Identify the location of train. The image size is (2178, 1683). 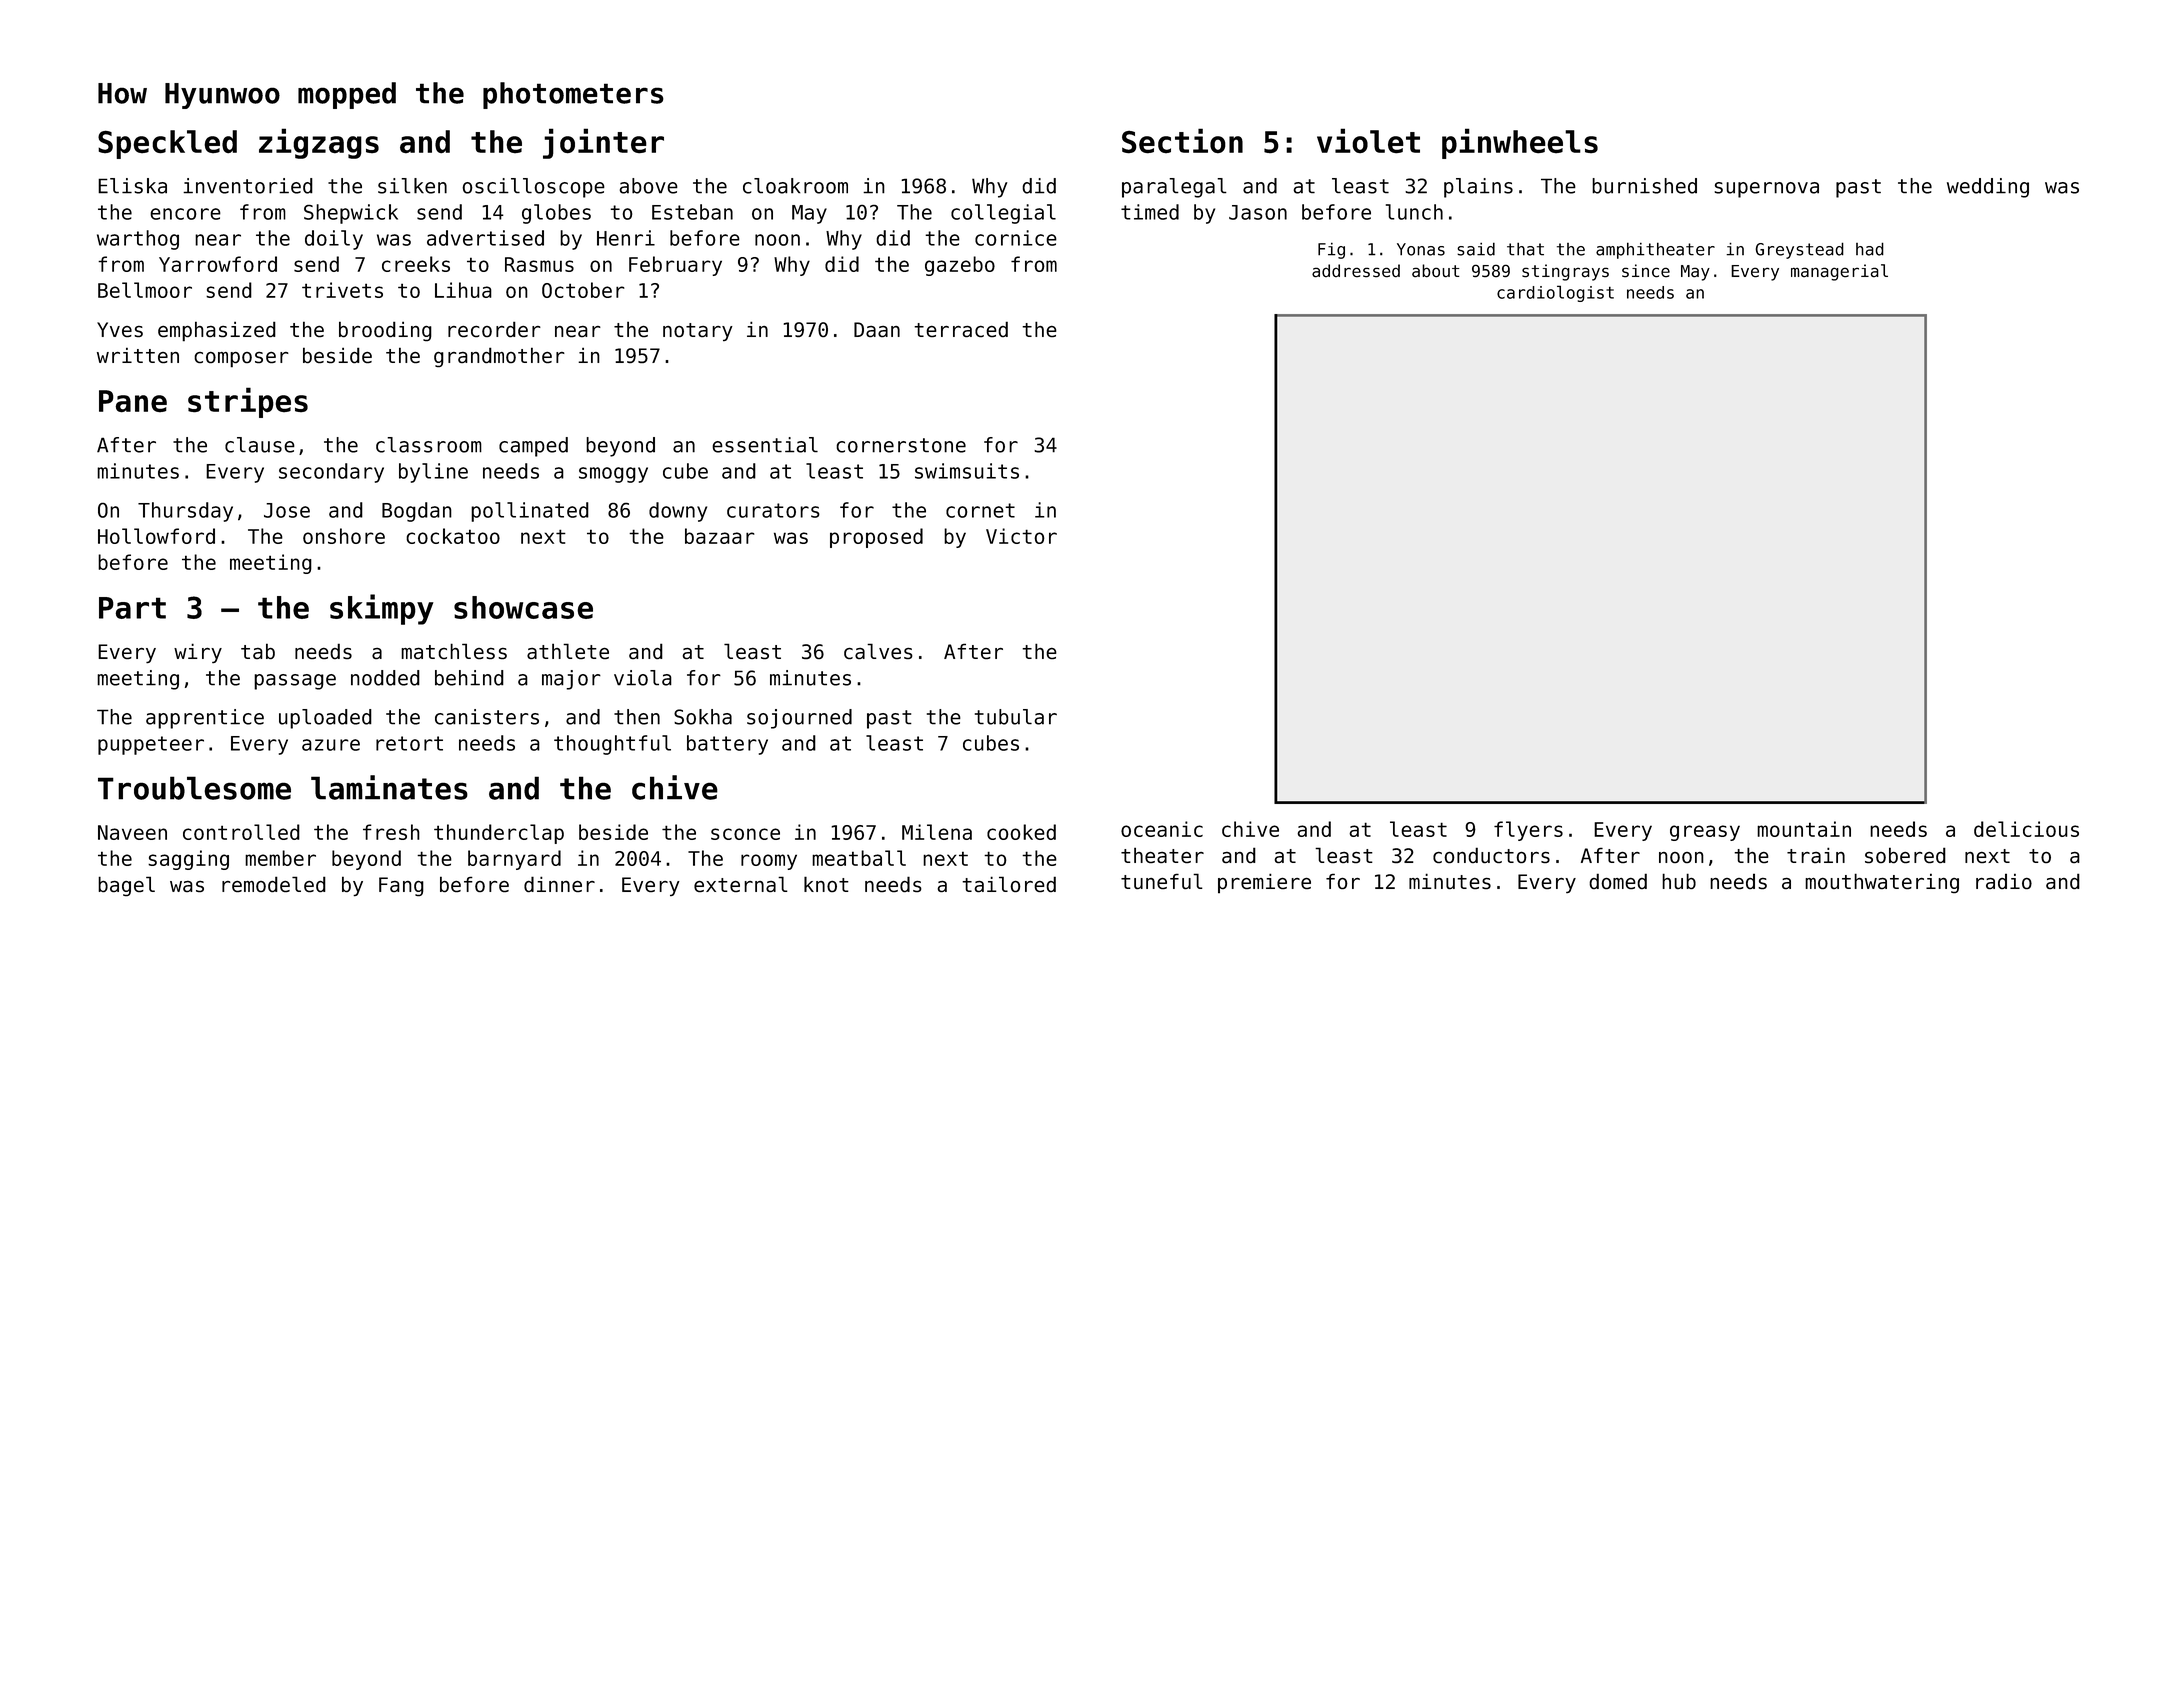
(1816, 855).
